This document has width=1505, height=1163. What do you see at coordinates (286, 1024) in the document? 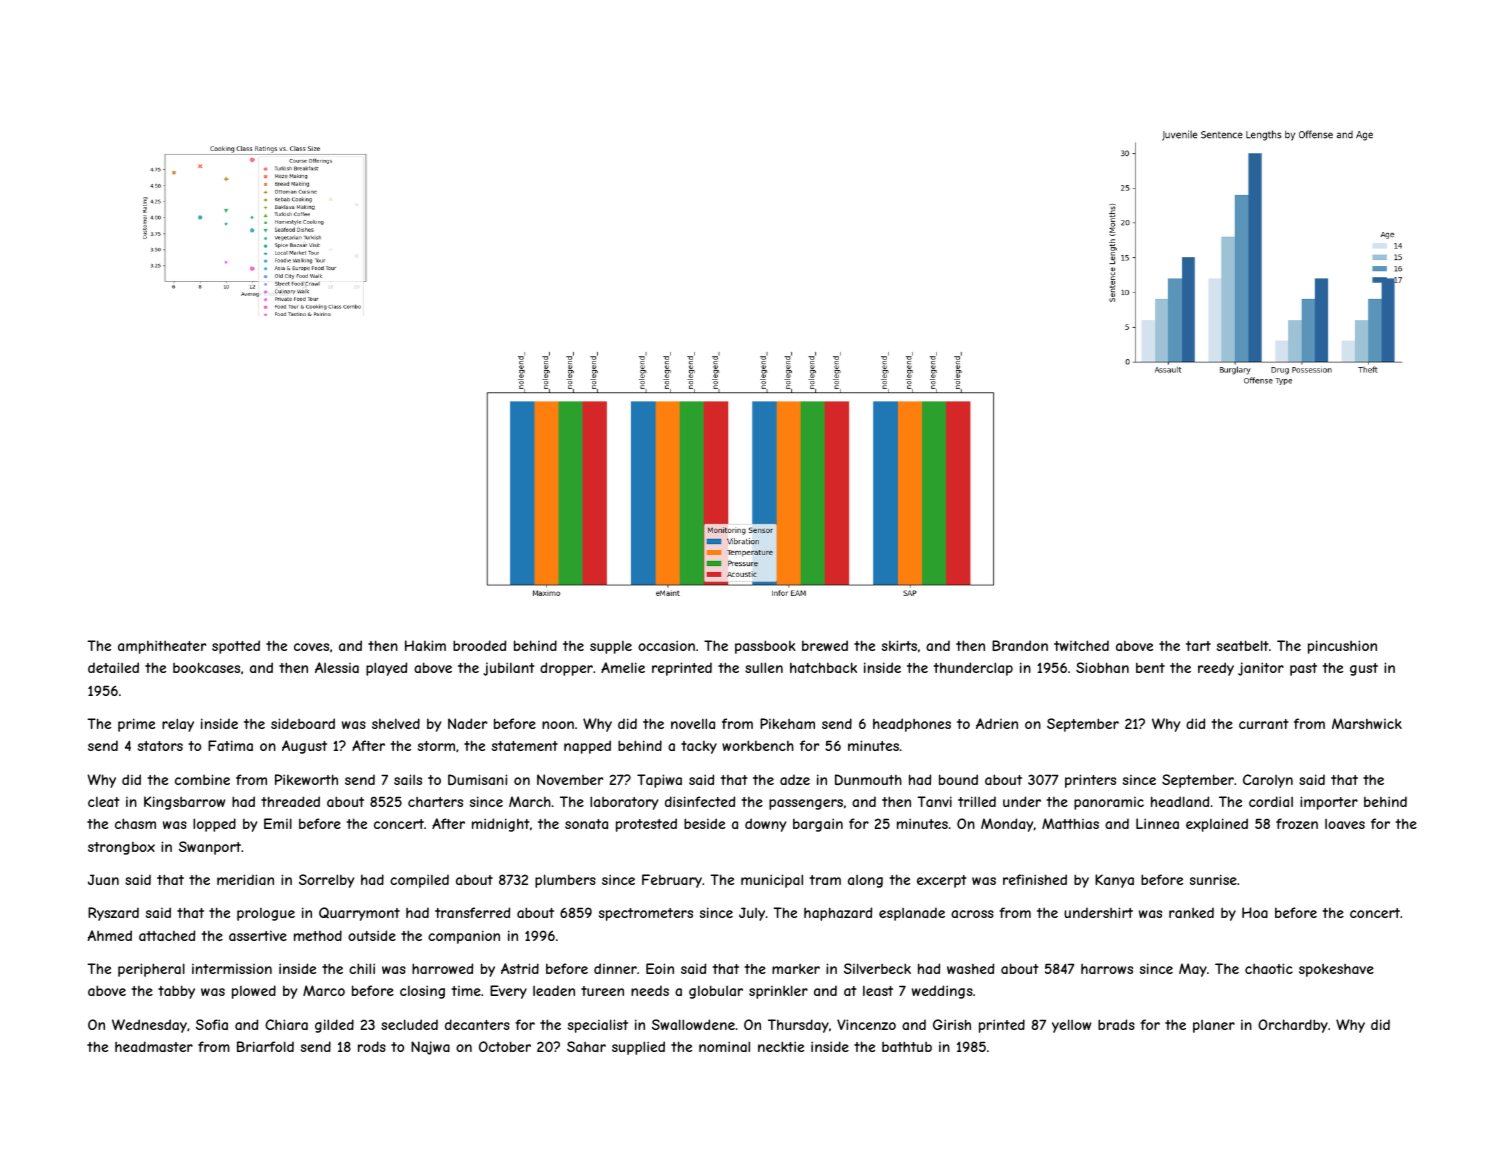
I see `Chiara` at bounding box center [286, 1024].
